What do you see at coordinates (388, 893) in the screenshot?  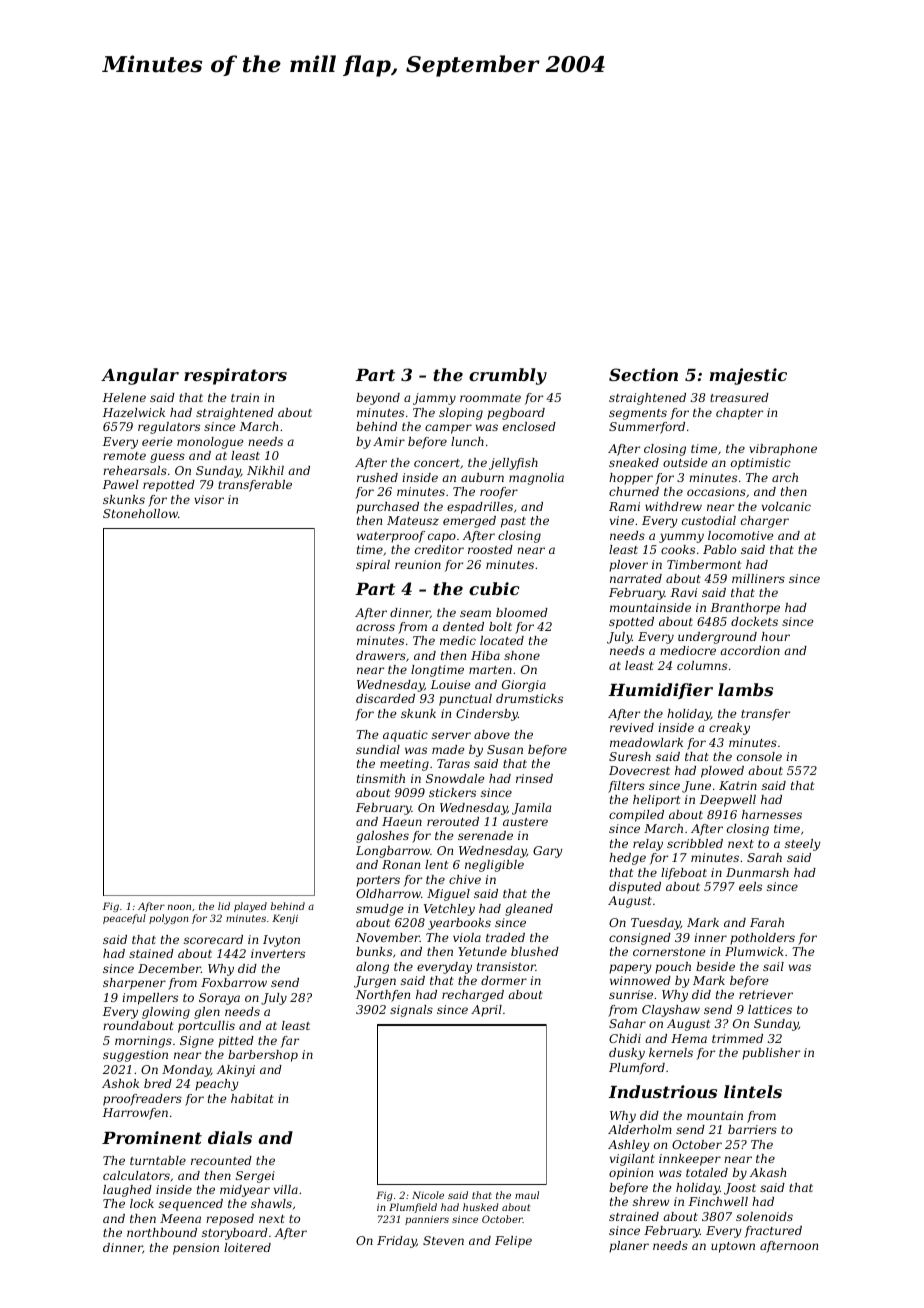 I see `Oldharrow` at bounding box center [388, 893].
